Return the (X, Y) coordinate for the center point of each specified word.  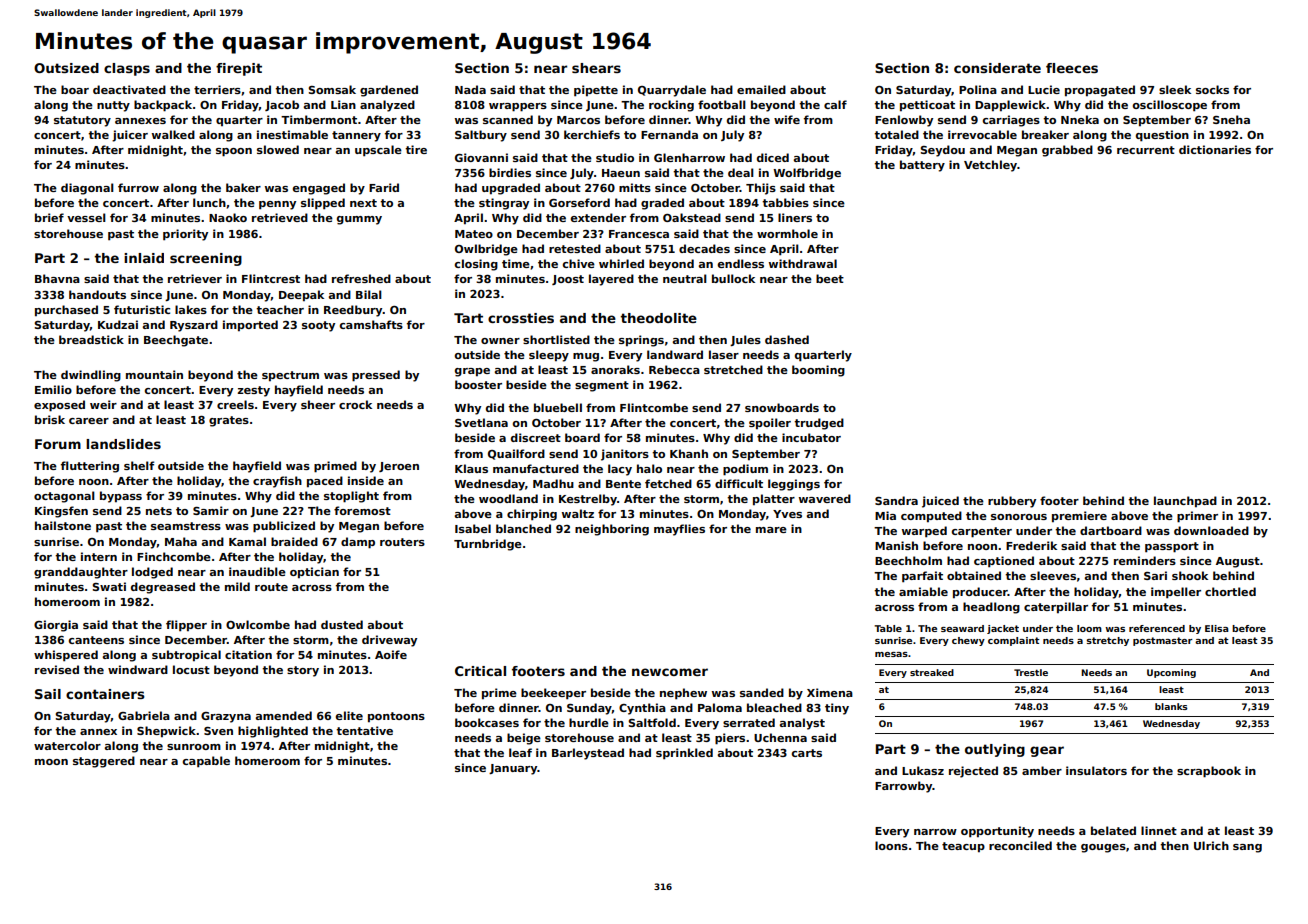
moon (51, 762)
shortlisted (556, 339)
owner (500, 341)
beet (830, 278)
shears (596, 68)
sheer (318, 404)
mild (237, 586)
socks (1212, 89)
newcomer (670, 672)
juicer (130, 136)
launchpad (1185, 501)
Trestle (1031, 672)
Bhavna (57, 278)
